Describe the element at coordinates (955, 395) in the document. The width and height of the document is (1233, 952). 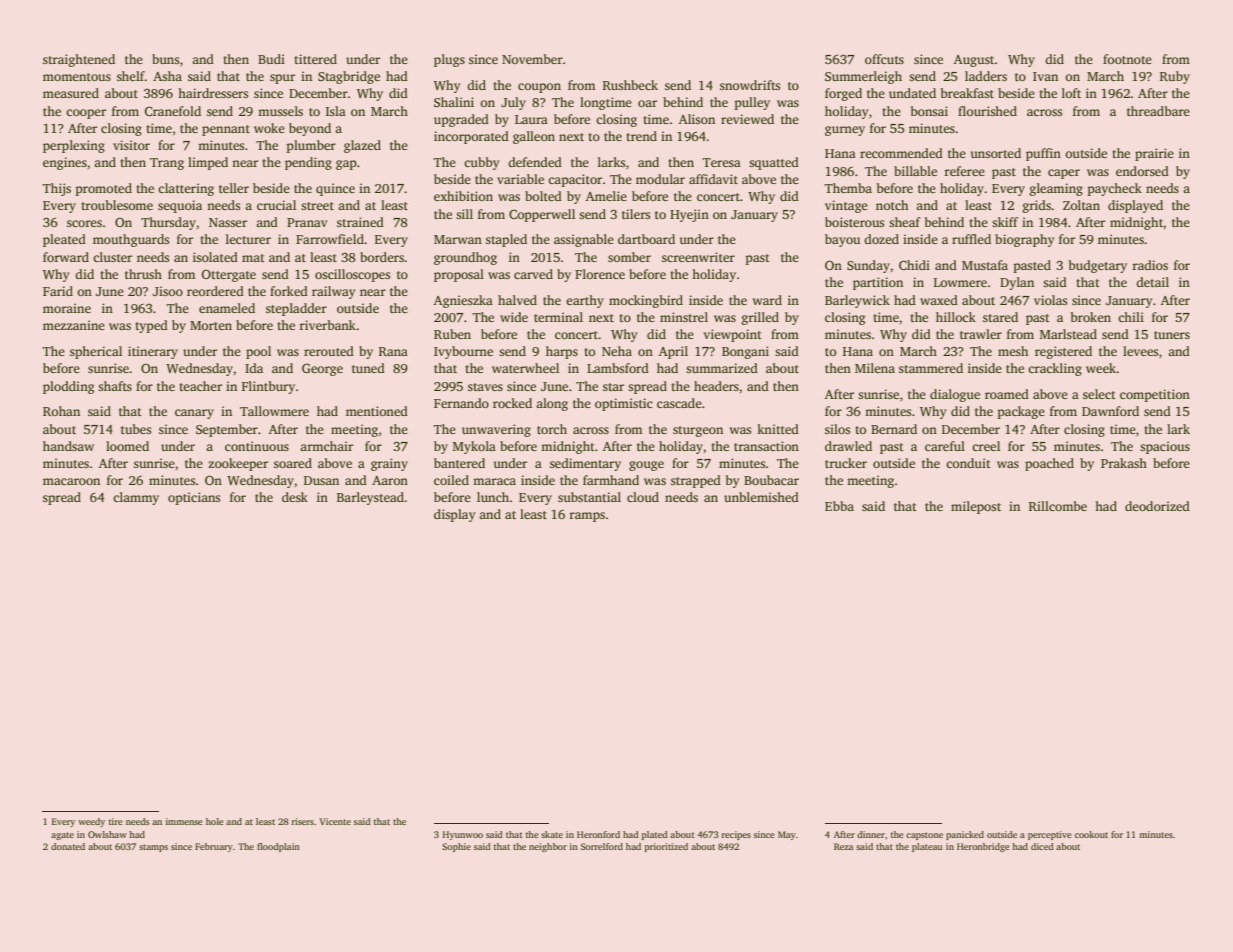
I see `dialogue` at that location.
